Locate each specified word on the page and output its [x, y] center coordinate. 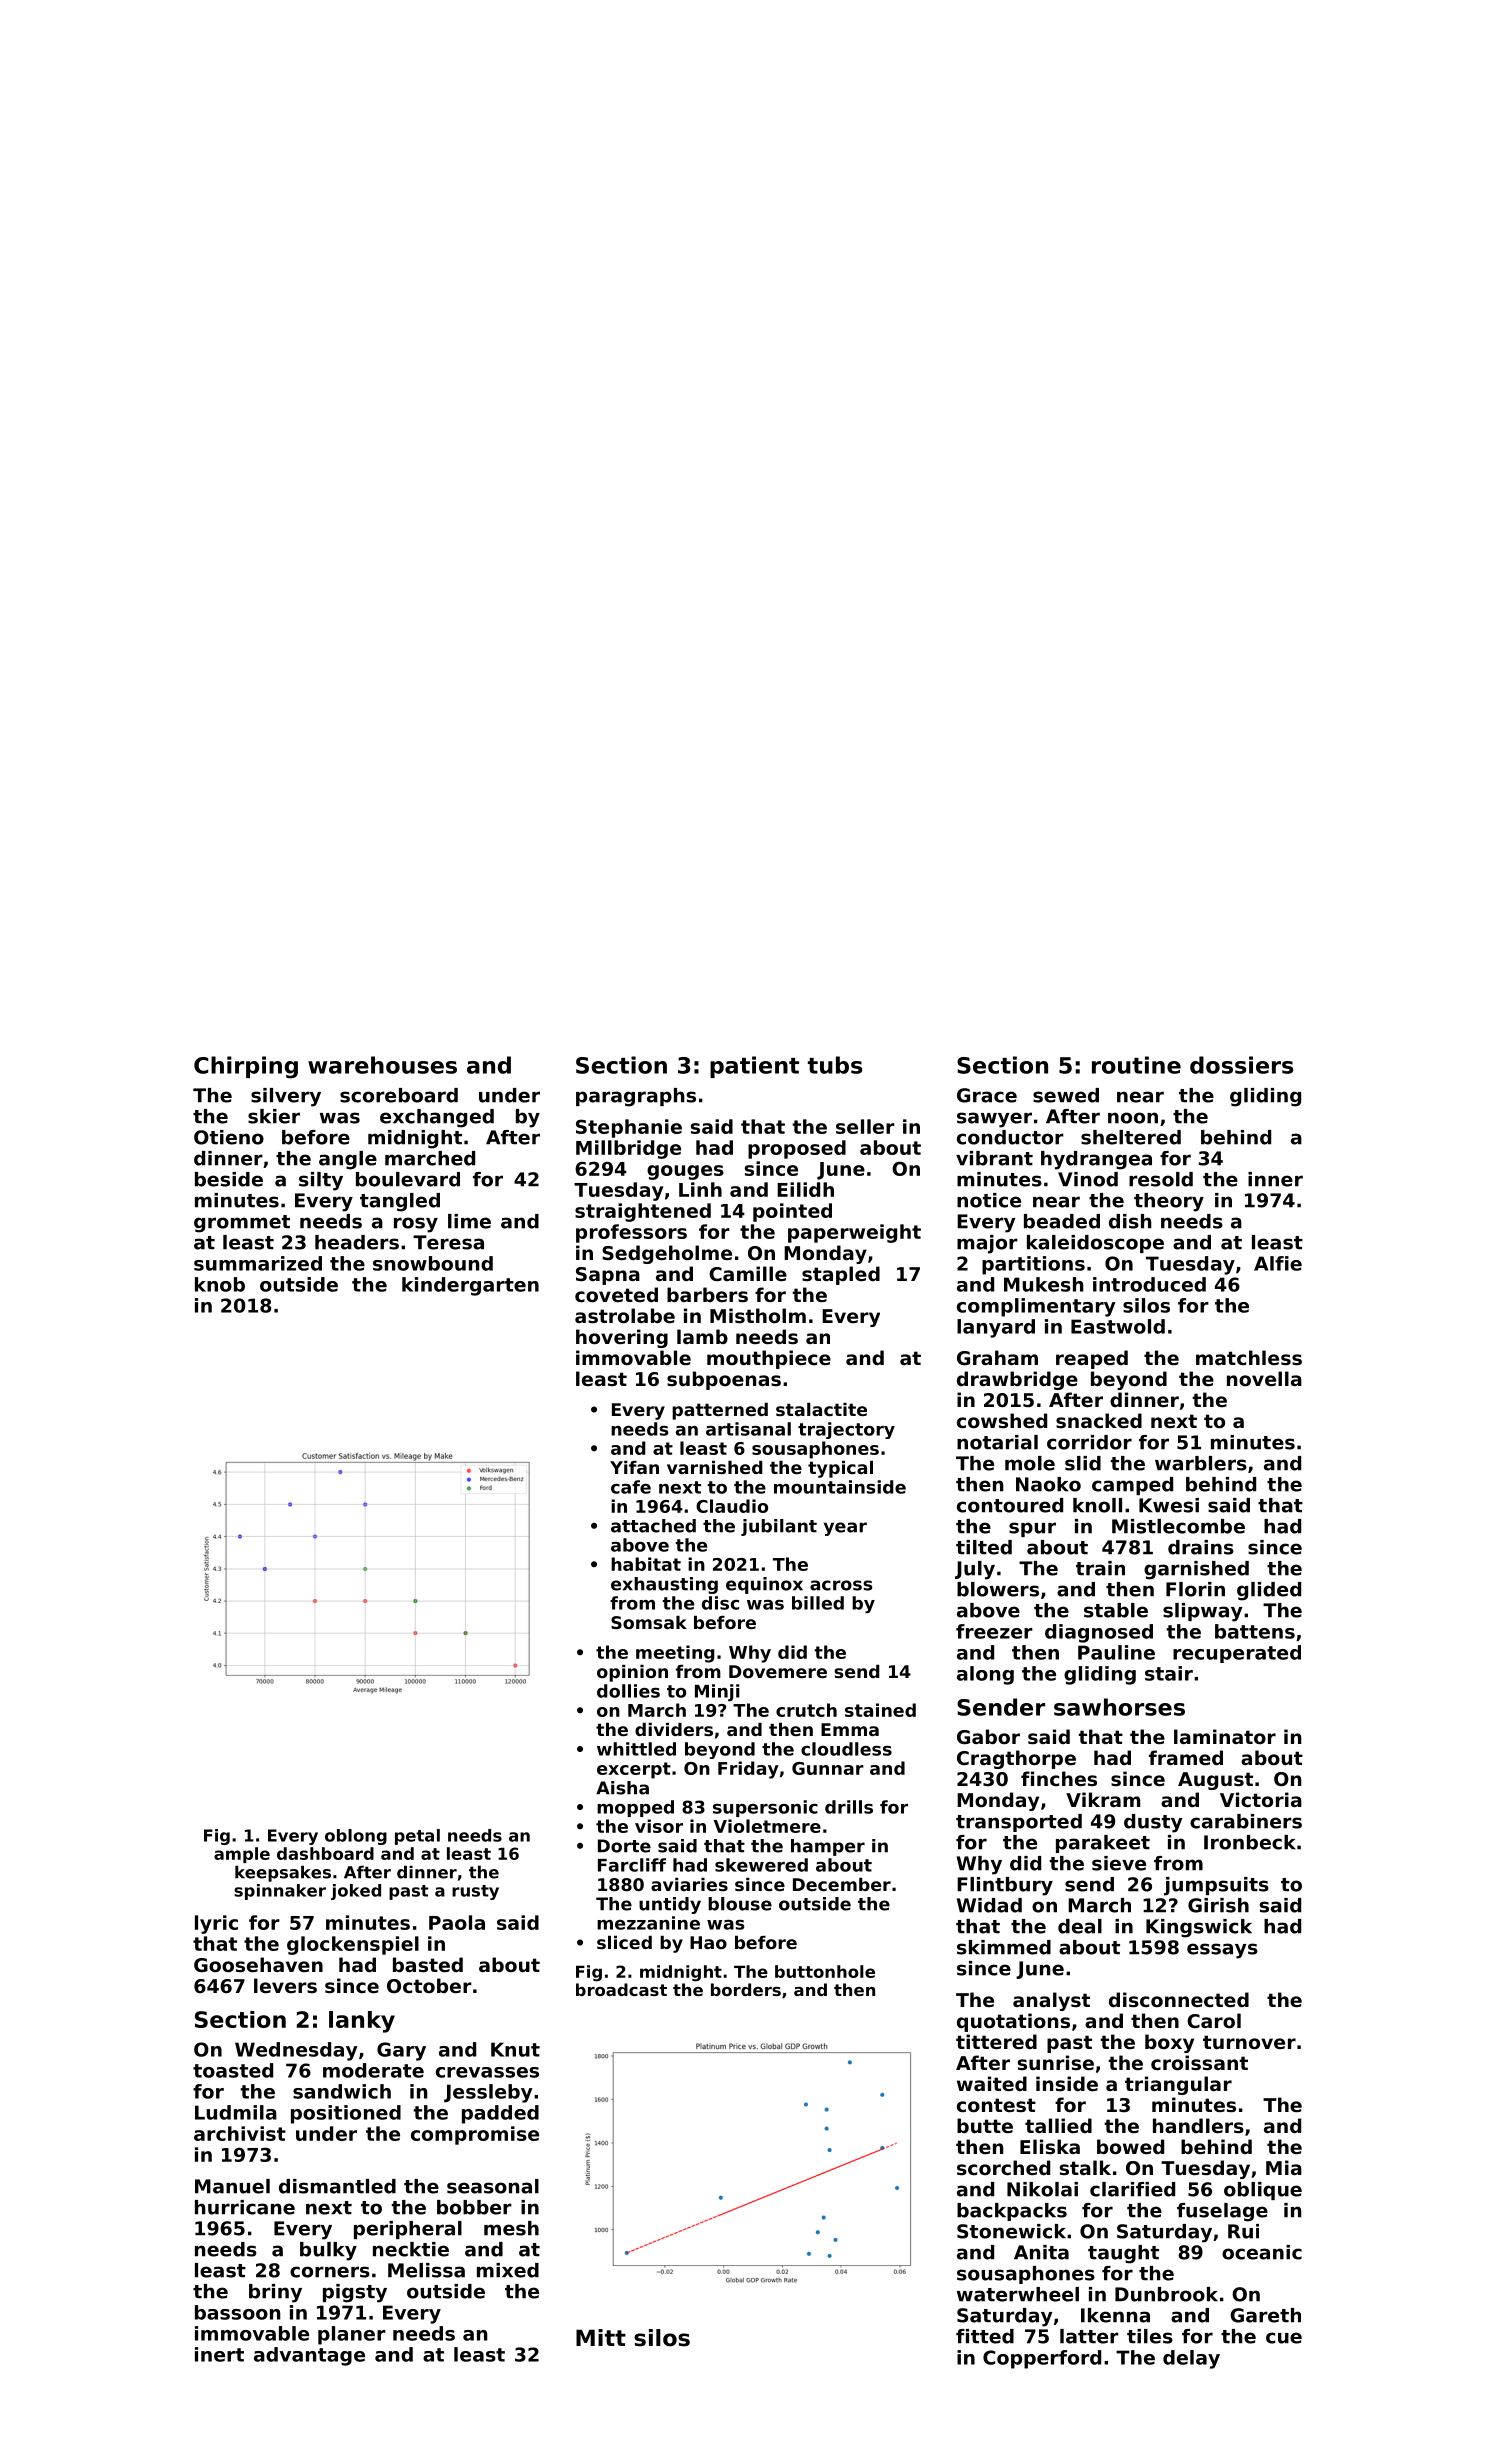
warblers [1201, 1463]
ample [242, 1855]
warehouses [382, 1065]
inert [219, 2354]
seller [865, 1126]
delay [1191, 2359]
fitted [985, 2336]
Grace [987, 1095]
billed [818, 1603]
